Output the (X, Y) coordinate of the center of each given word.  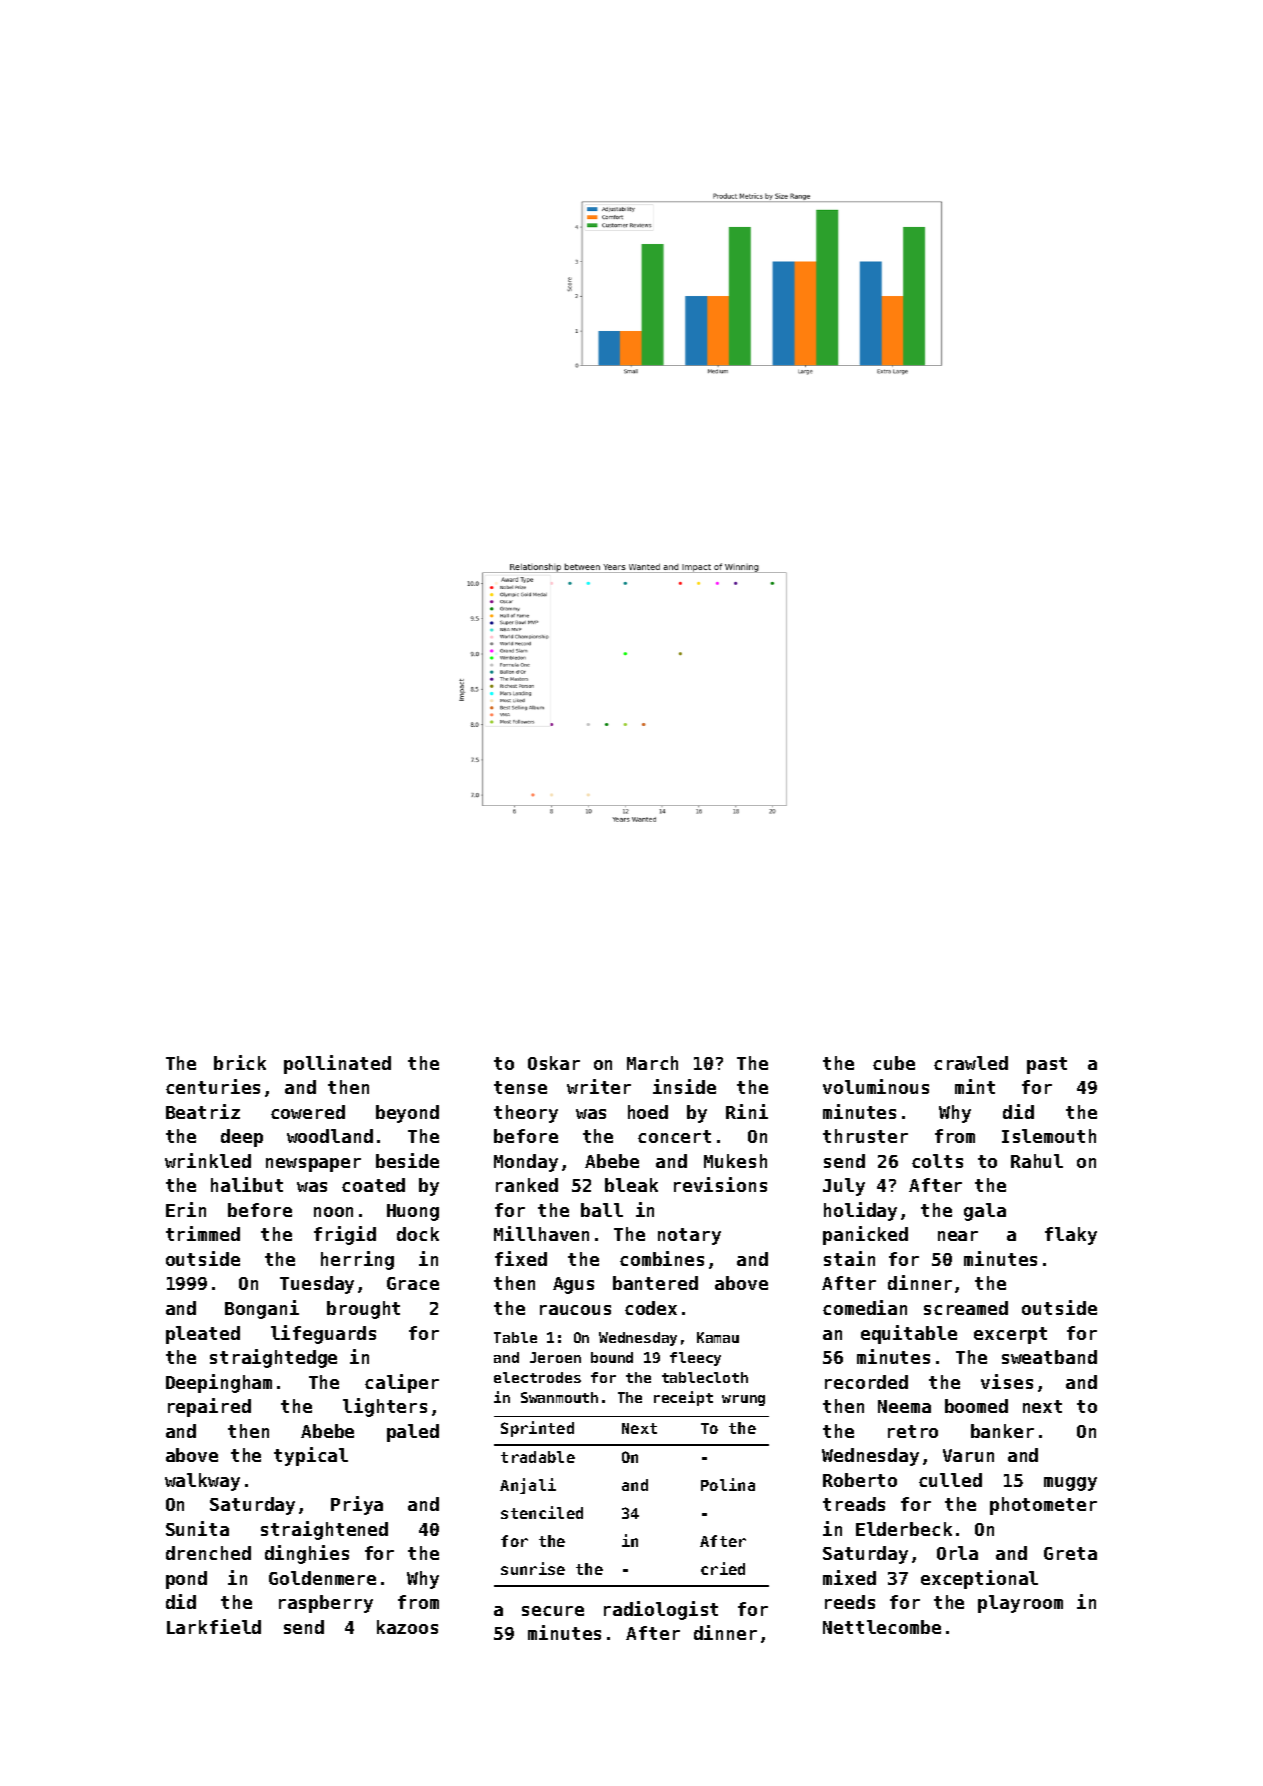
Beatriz (203, 1111)
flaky (1071, 1236)
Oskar (554, 1063)
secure (553, 1611)
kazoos (407, 1627)
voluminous (876, 1086)
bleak (631, 1185)
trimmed (203, 1233)
